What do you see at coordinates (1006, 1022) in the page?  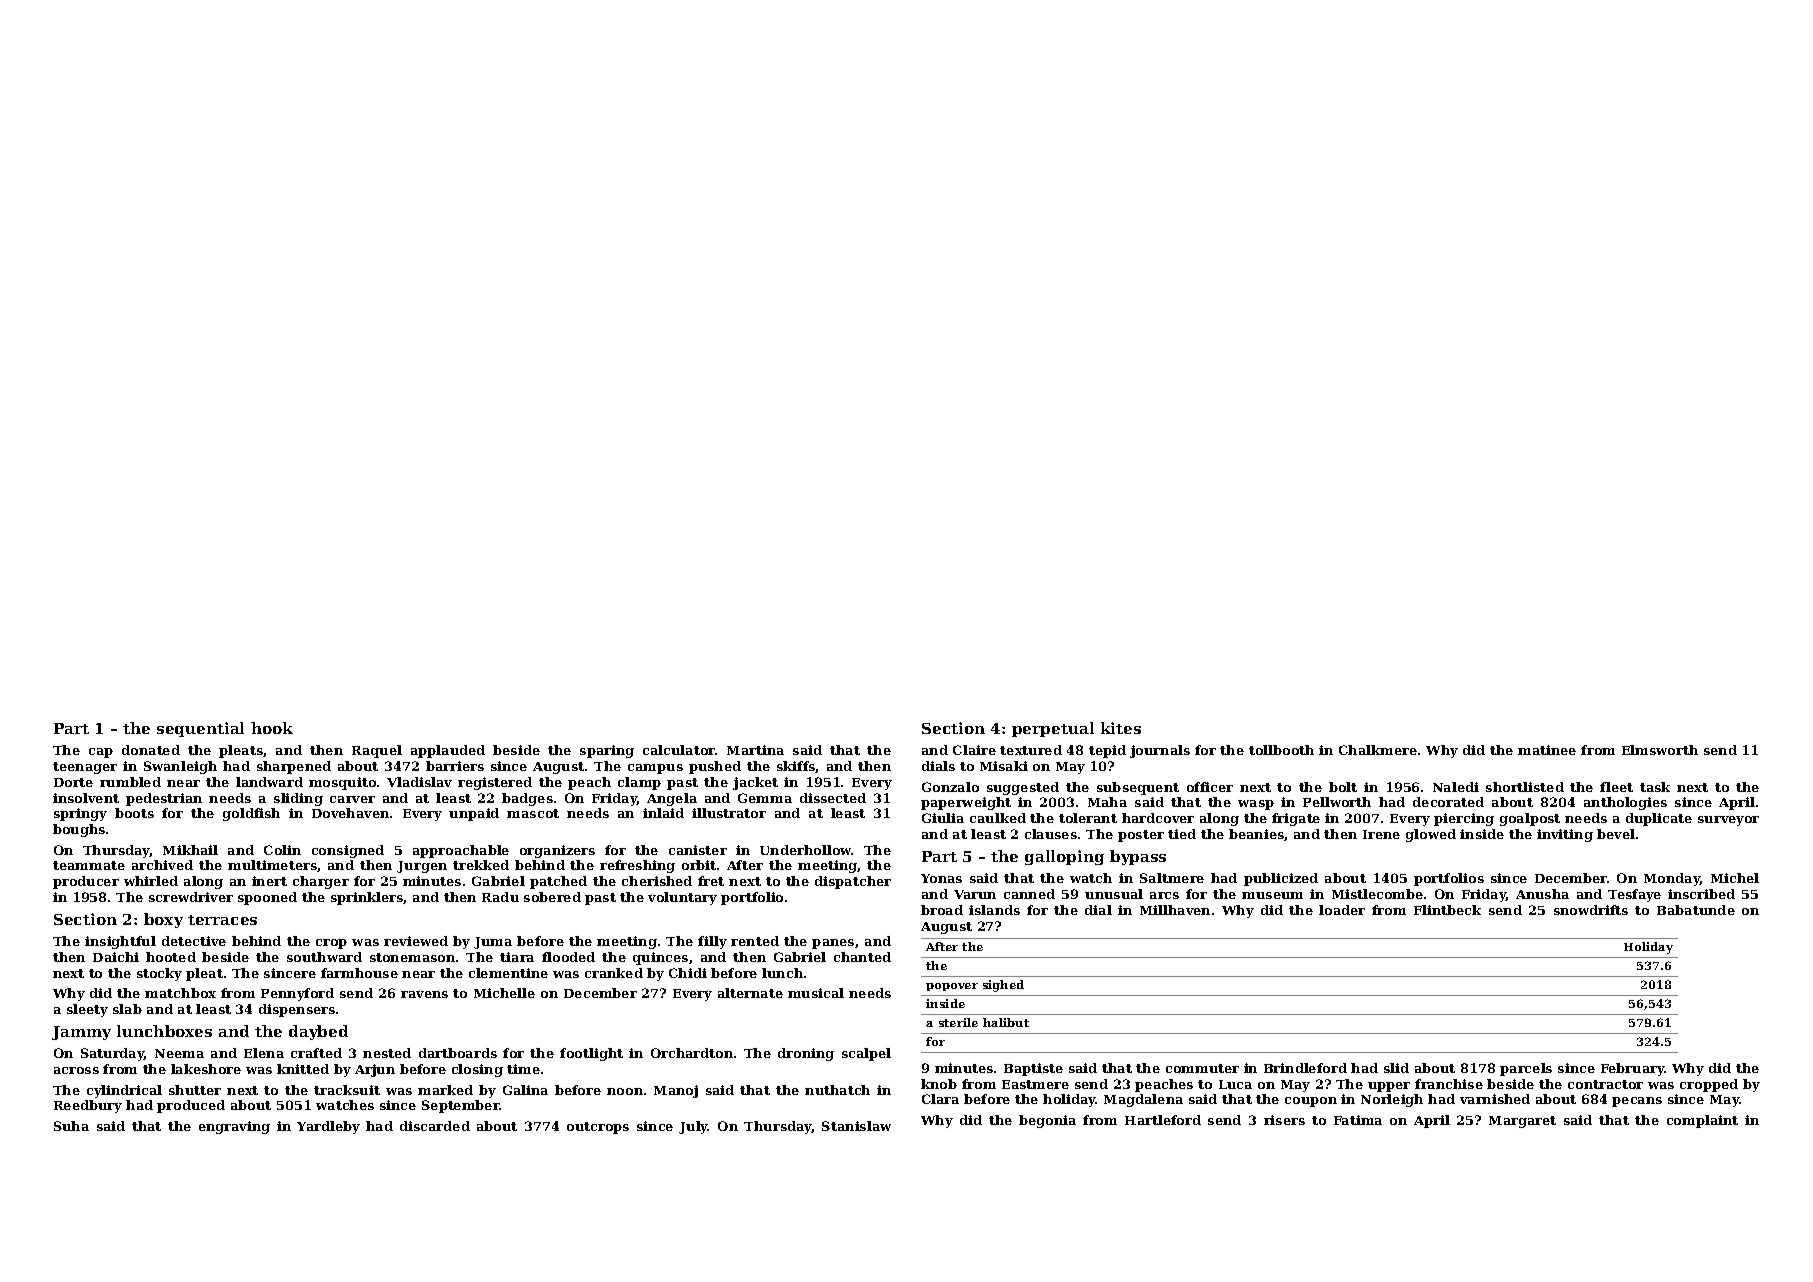 I see `halibut` at bounding box center [1006, 1022].
